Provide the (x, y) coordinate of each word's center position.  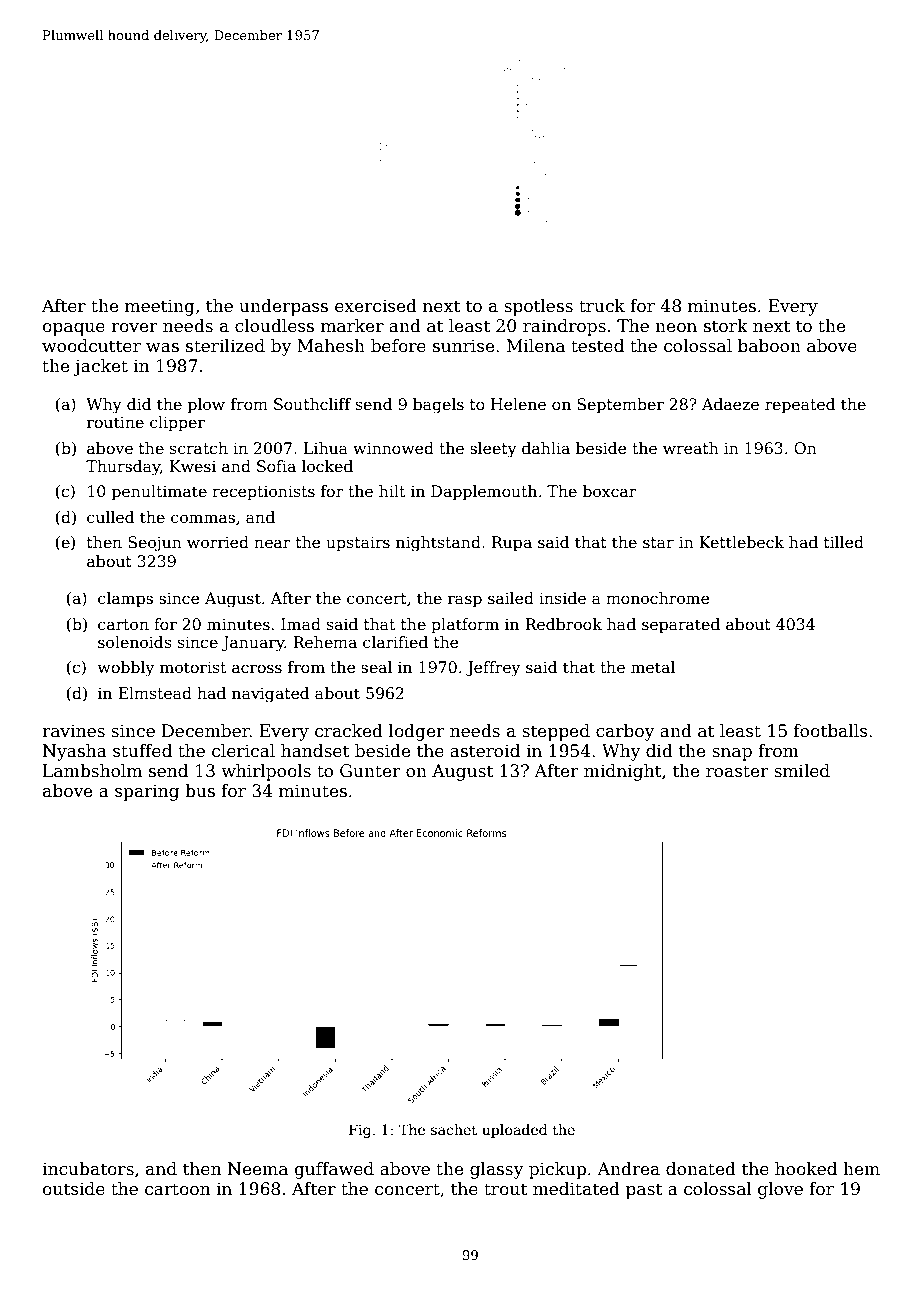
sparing (147, 792)
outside (74, 1189)
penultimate (159, 492)
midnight (623, 772)
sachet (454, 1129)
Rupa (512, 543)
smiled (802, 771)
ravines (73, 731)
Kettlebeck (741, 542)
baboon (769, 346)
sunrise (463, 346)
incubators (88, 1169)
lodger (417, 732)
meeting (160, 307)
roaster (737, 771)
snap (732, 754)
